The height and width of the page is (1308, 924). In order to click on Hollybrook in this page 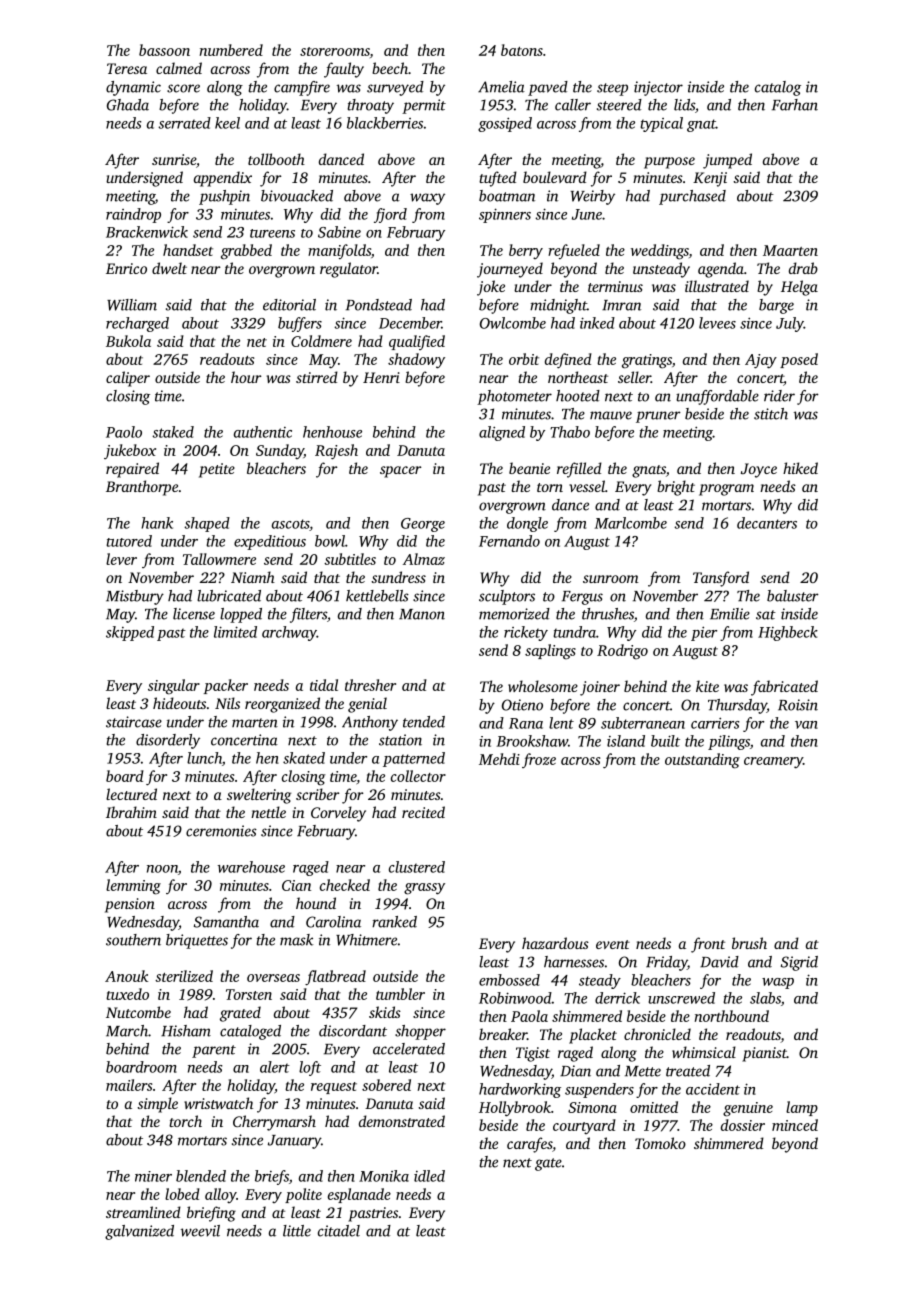, I will do `click(515, 1109)`.
